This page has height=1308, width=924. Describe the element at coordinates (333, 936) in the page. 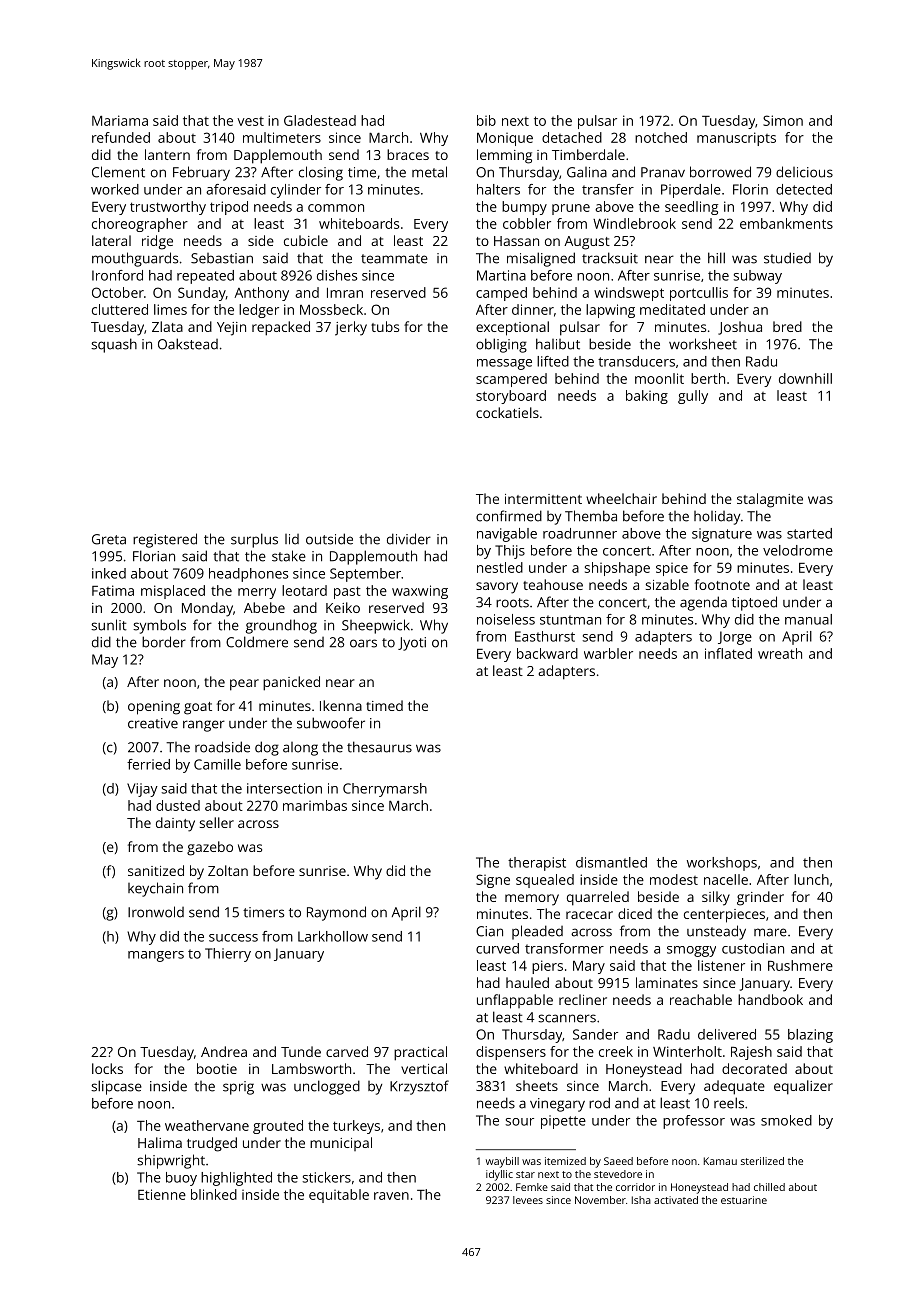

I see `Larkhollow` at that location.
